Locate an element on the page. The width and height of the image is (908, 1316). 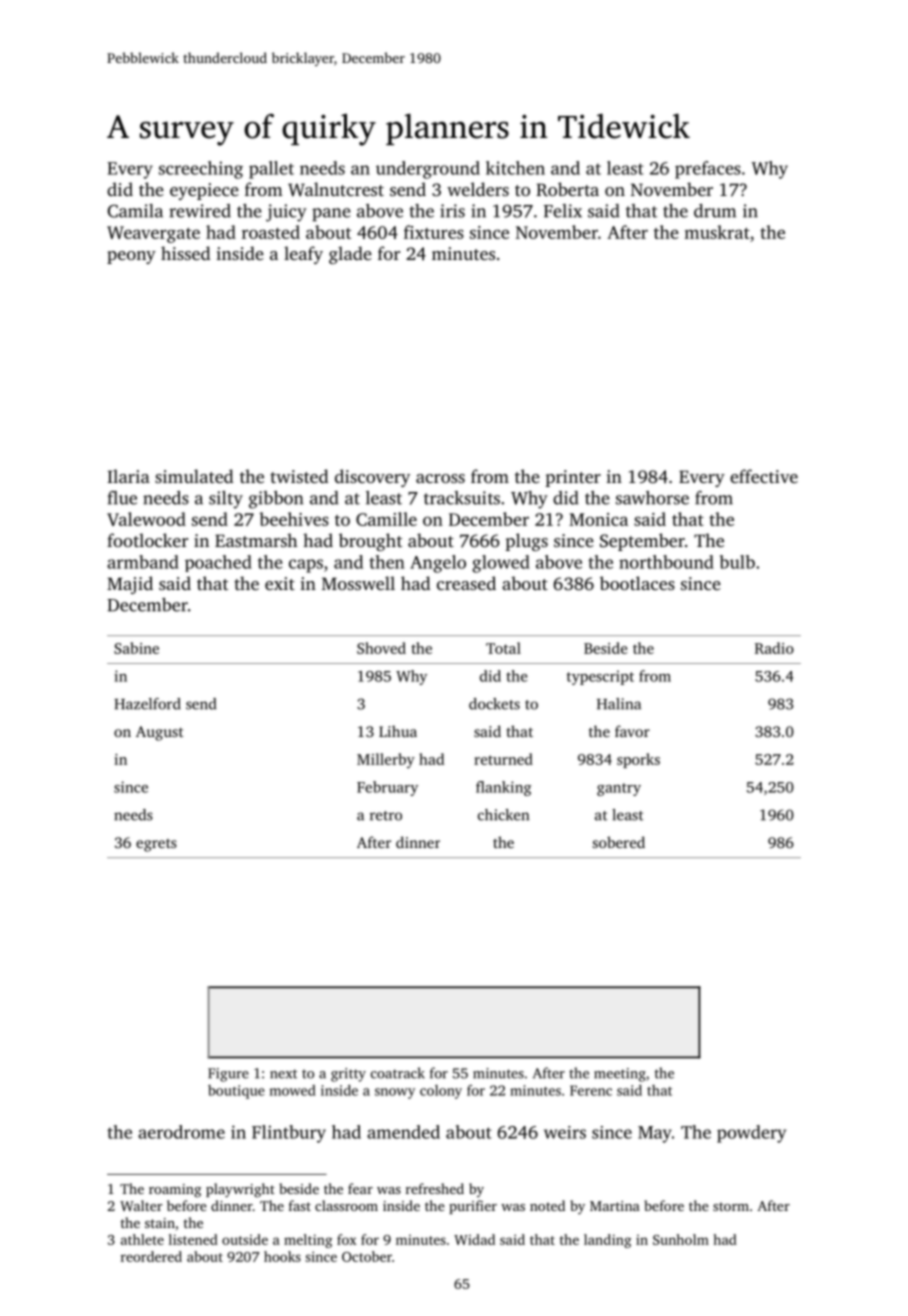
pallet is located at coordinates (271, 170).
